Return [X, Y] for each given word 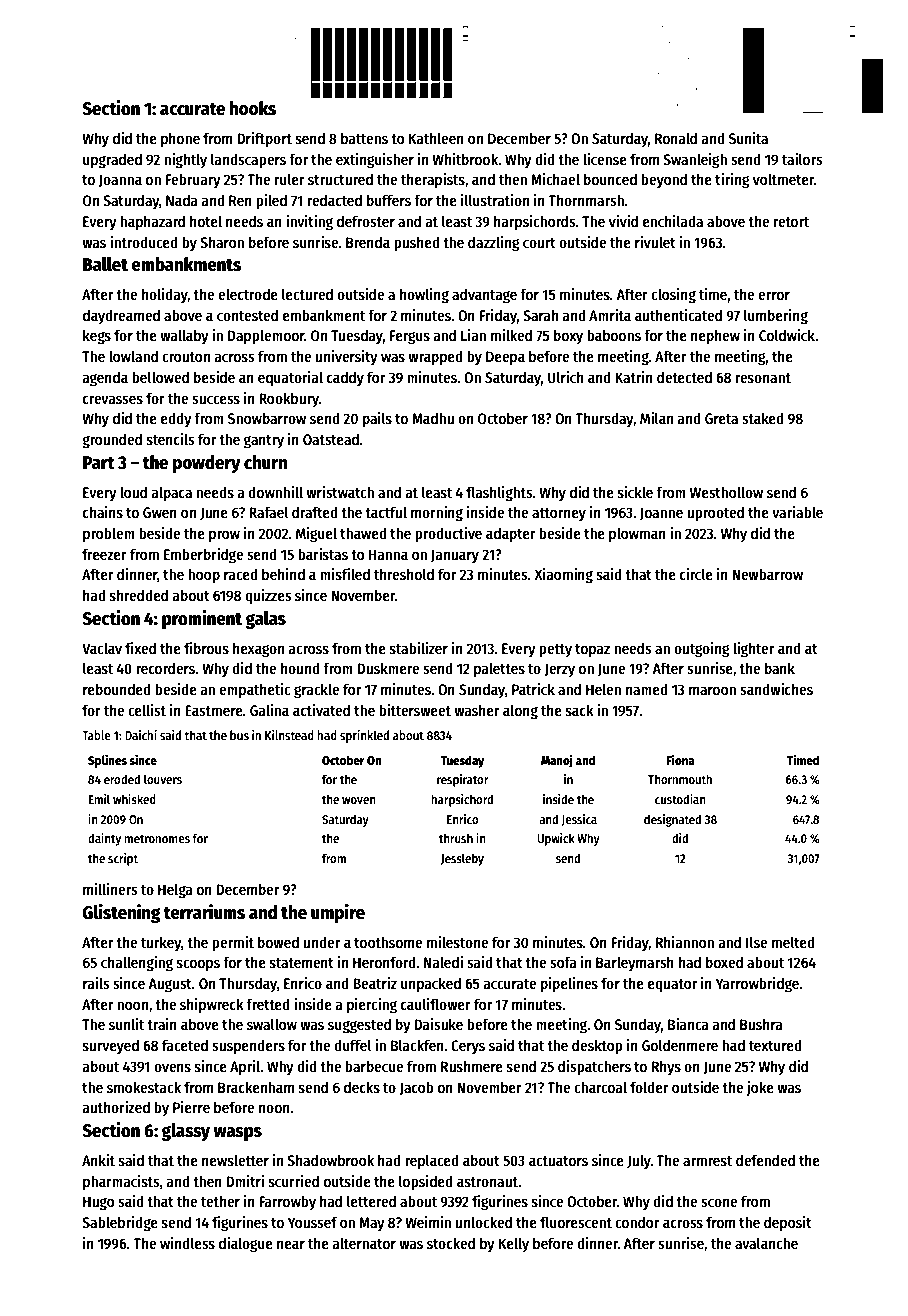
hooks [253, 108]
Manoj [557, 761]
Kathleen [436, 138]
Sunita [748, 138]
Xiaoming [564, 576]
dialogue [246, 1245]
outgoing [702, 650]
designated [672, 820]
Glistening [121, 913]
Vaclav [102, 648]
